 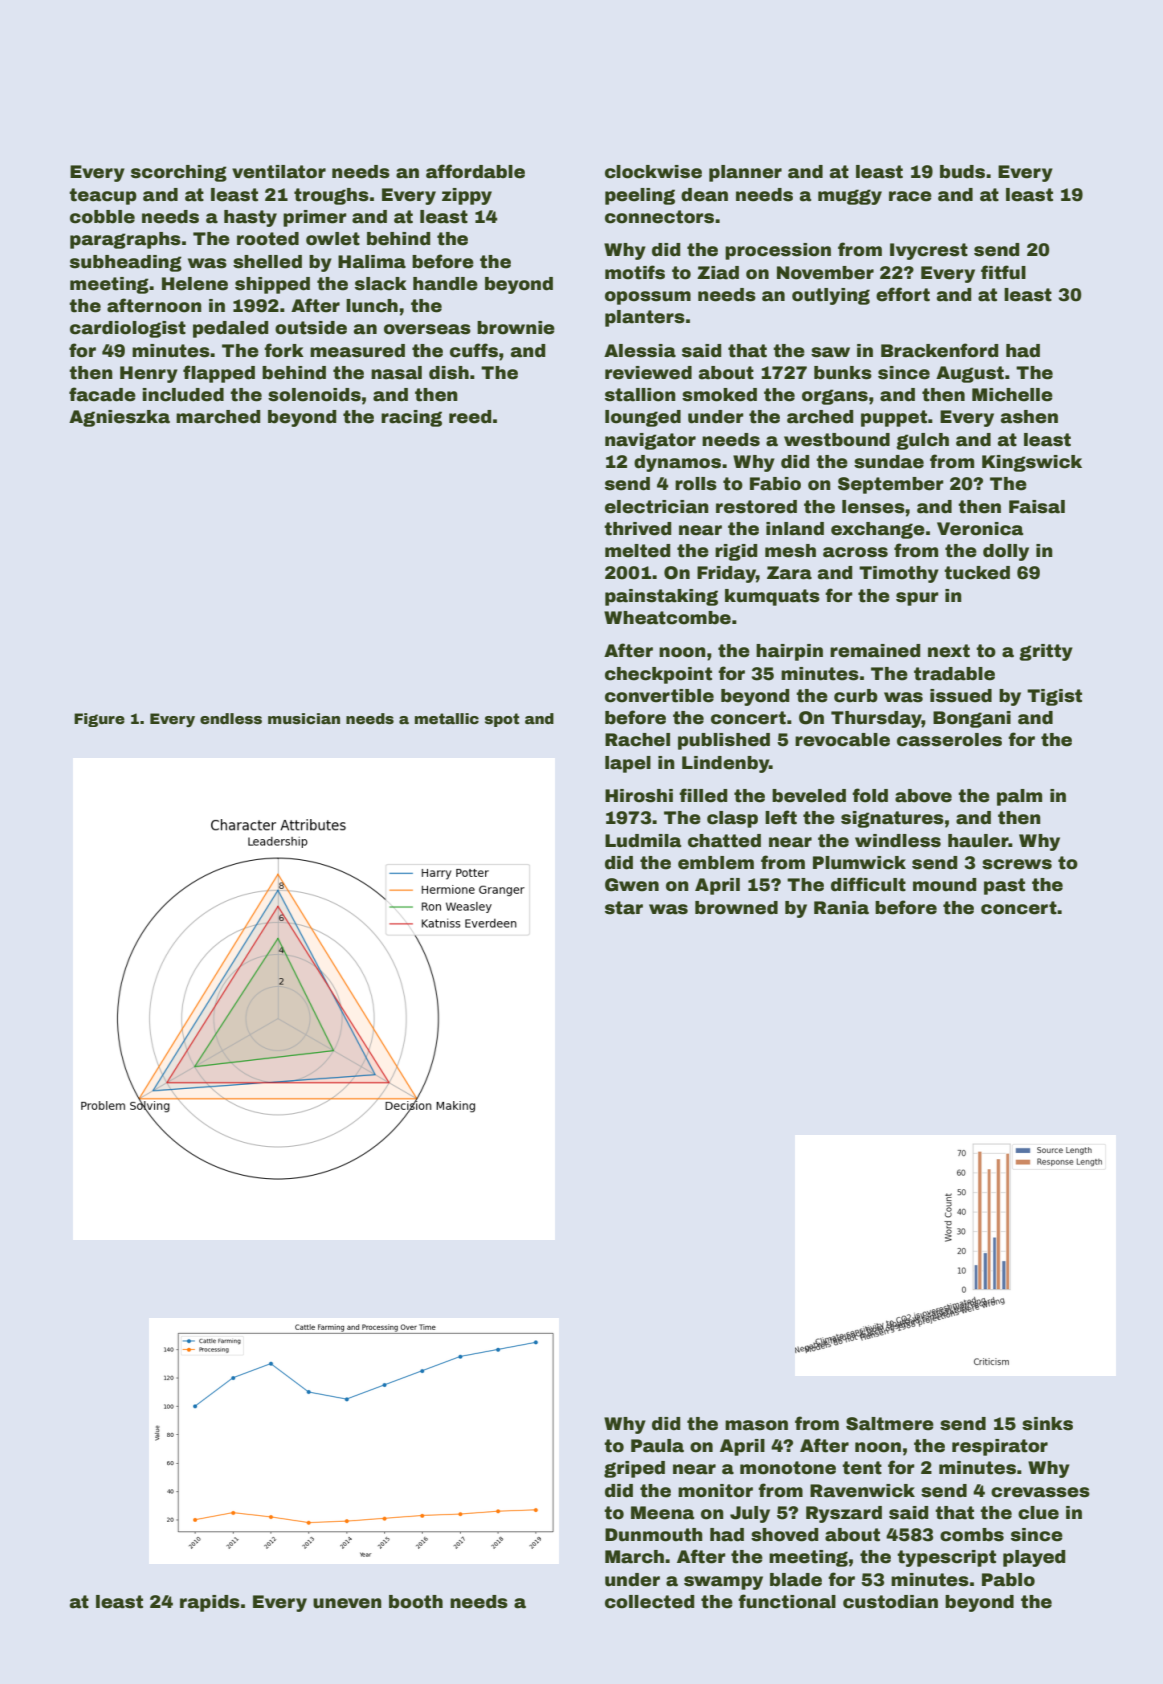 What do you see at coordinates (962, 172) in the page?
I see `buds` at bounding box center [962, 172].
